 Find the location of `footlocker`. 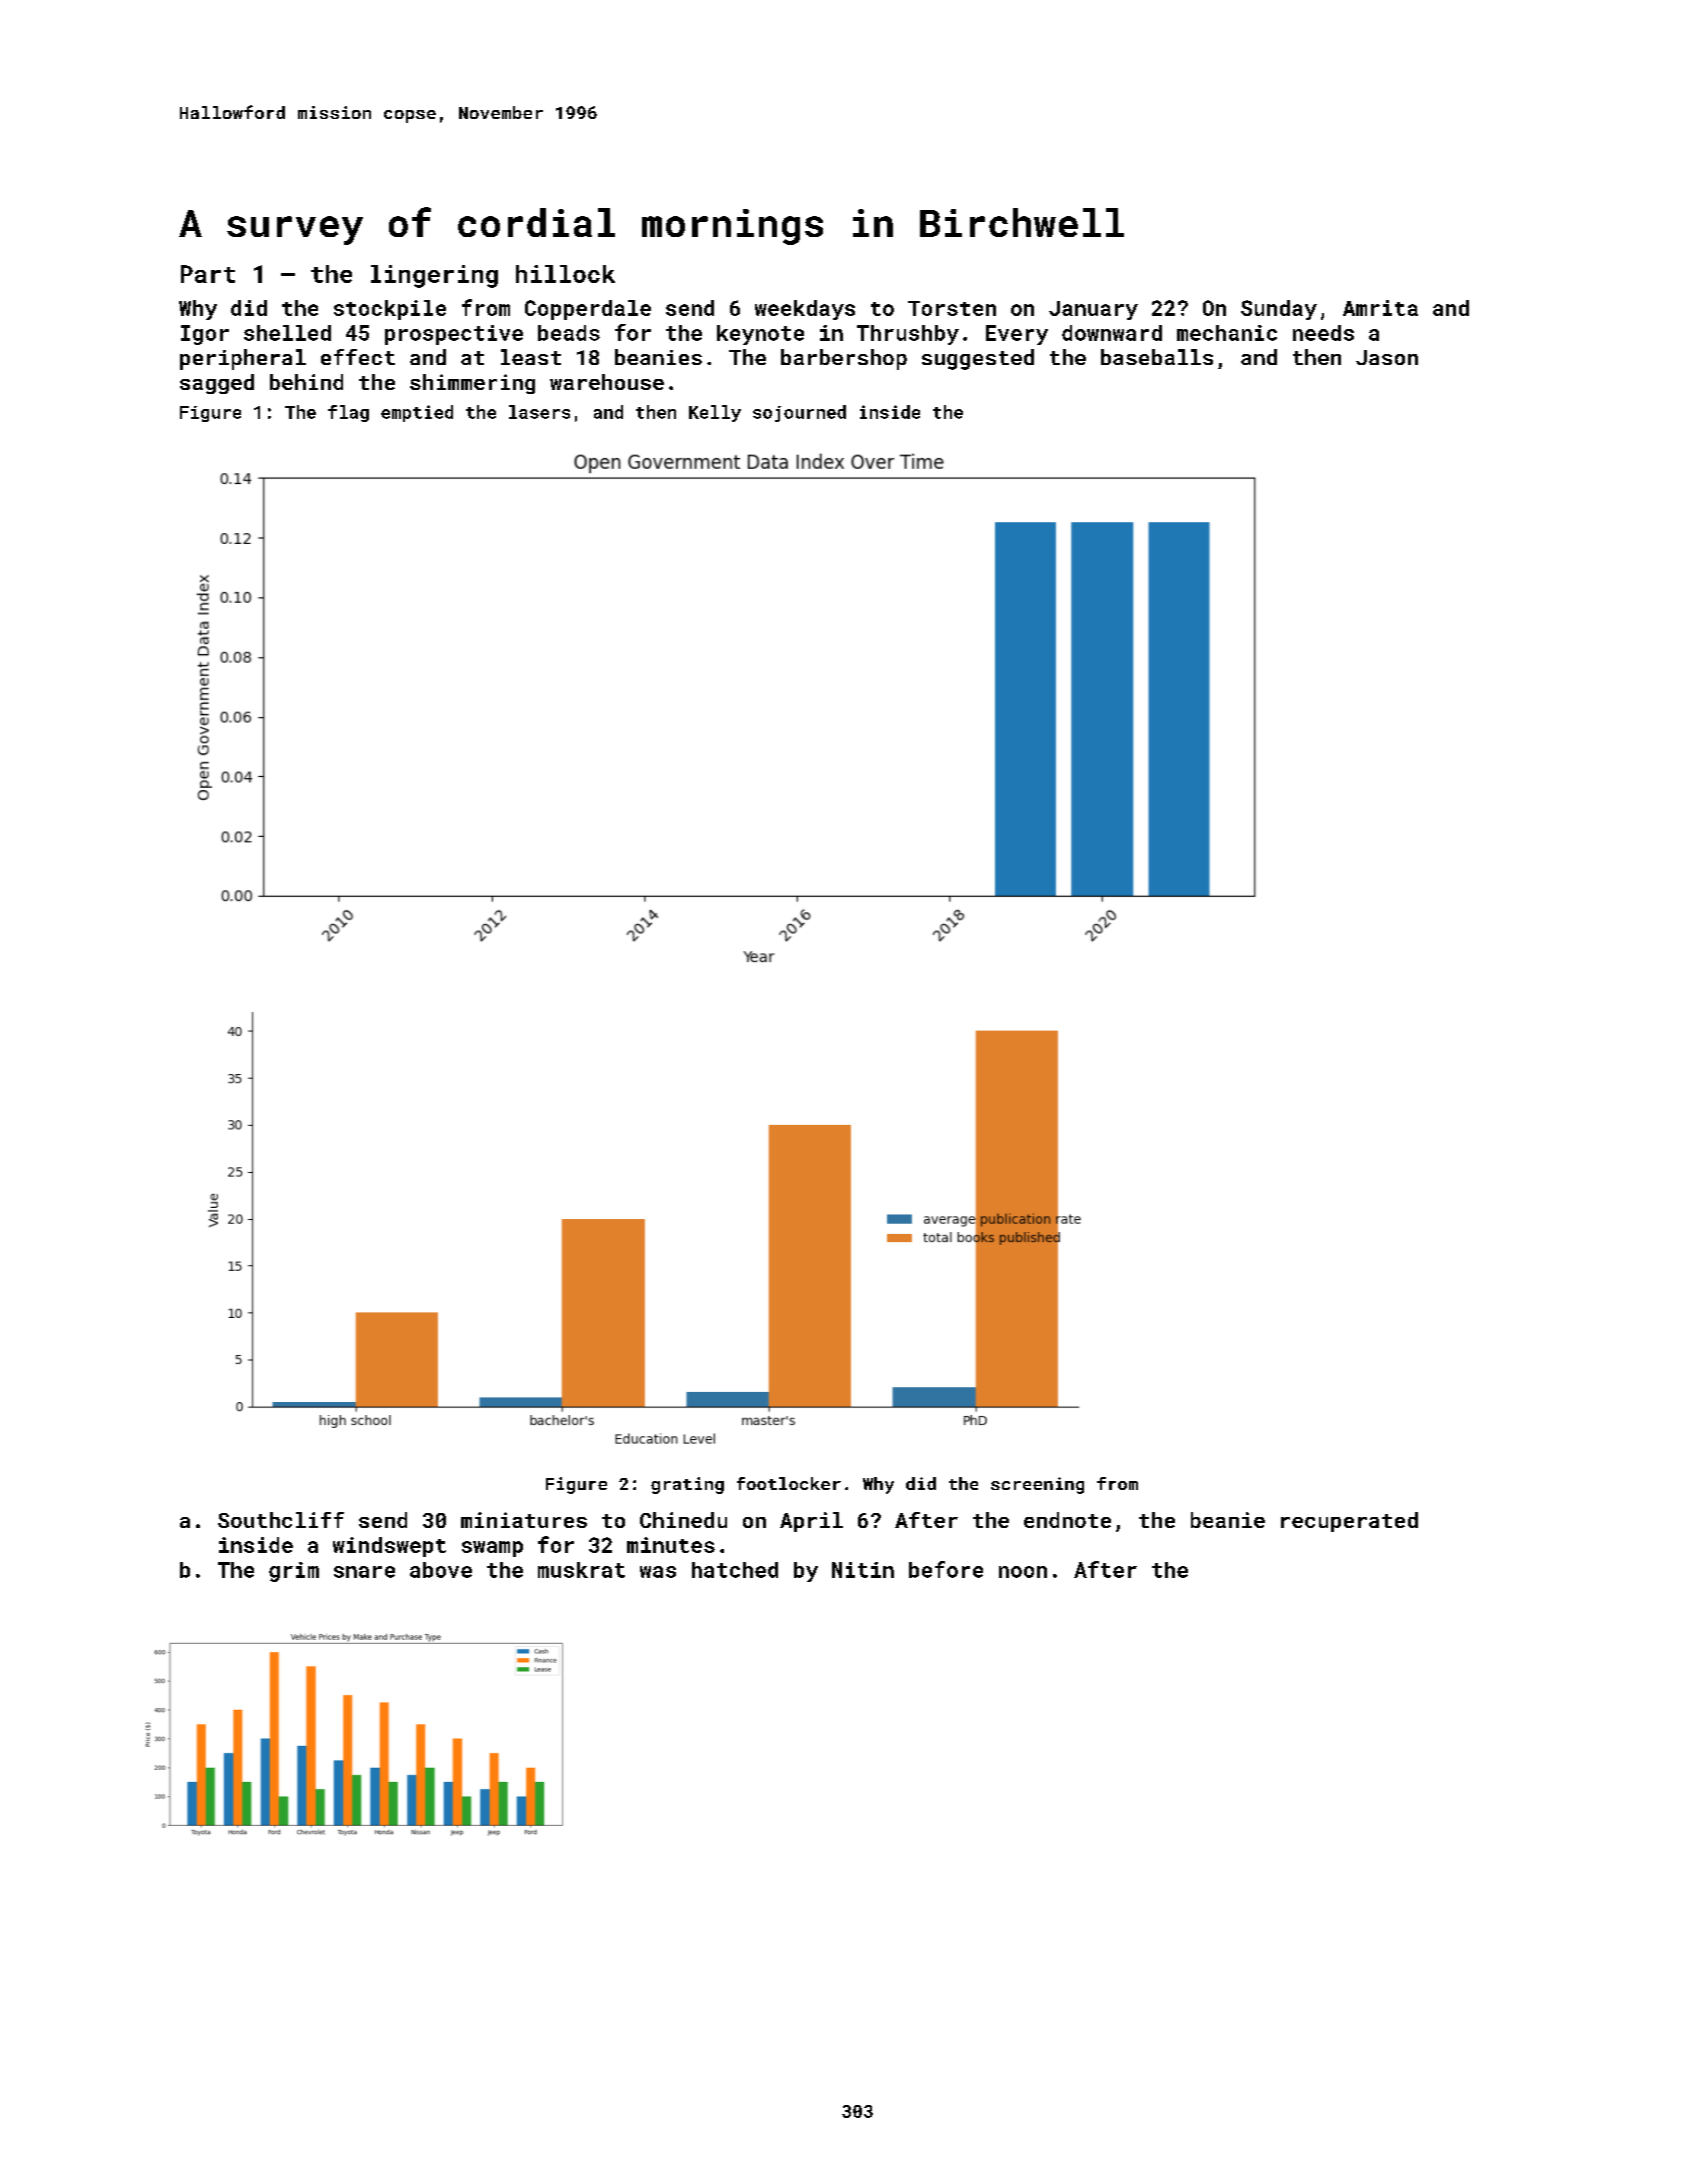

footlocker is located at coordinates (789, 1483).
